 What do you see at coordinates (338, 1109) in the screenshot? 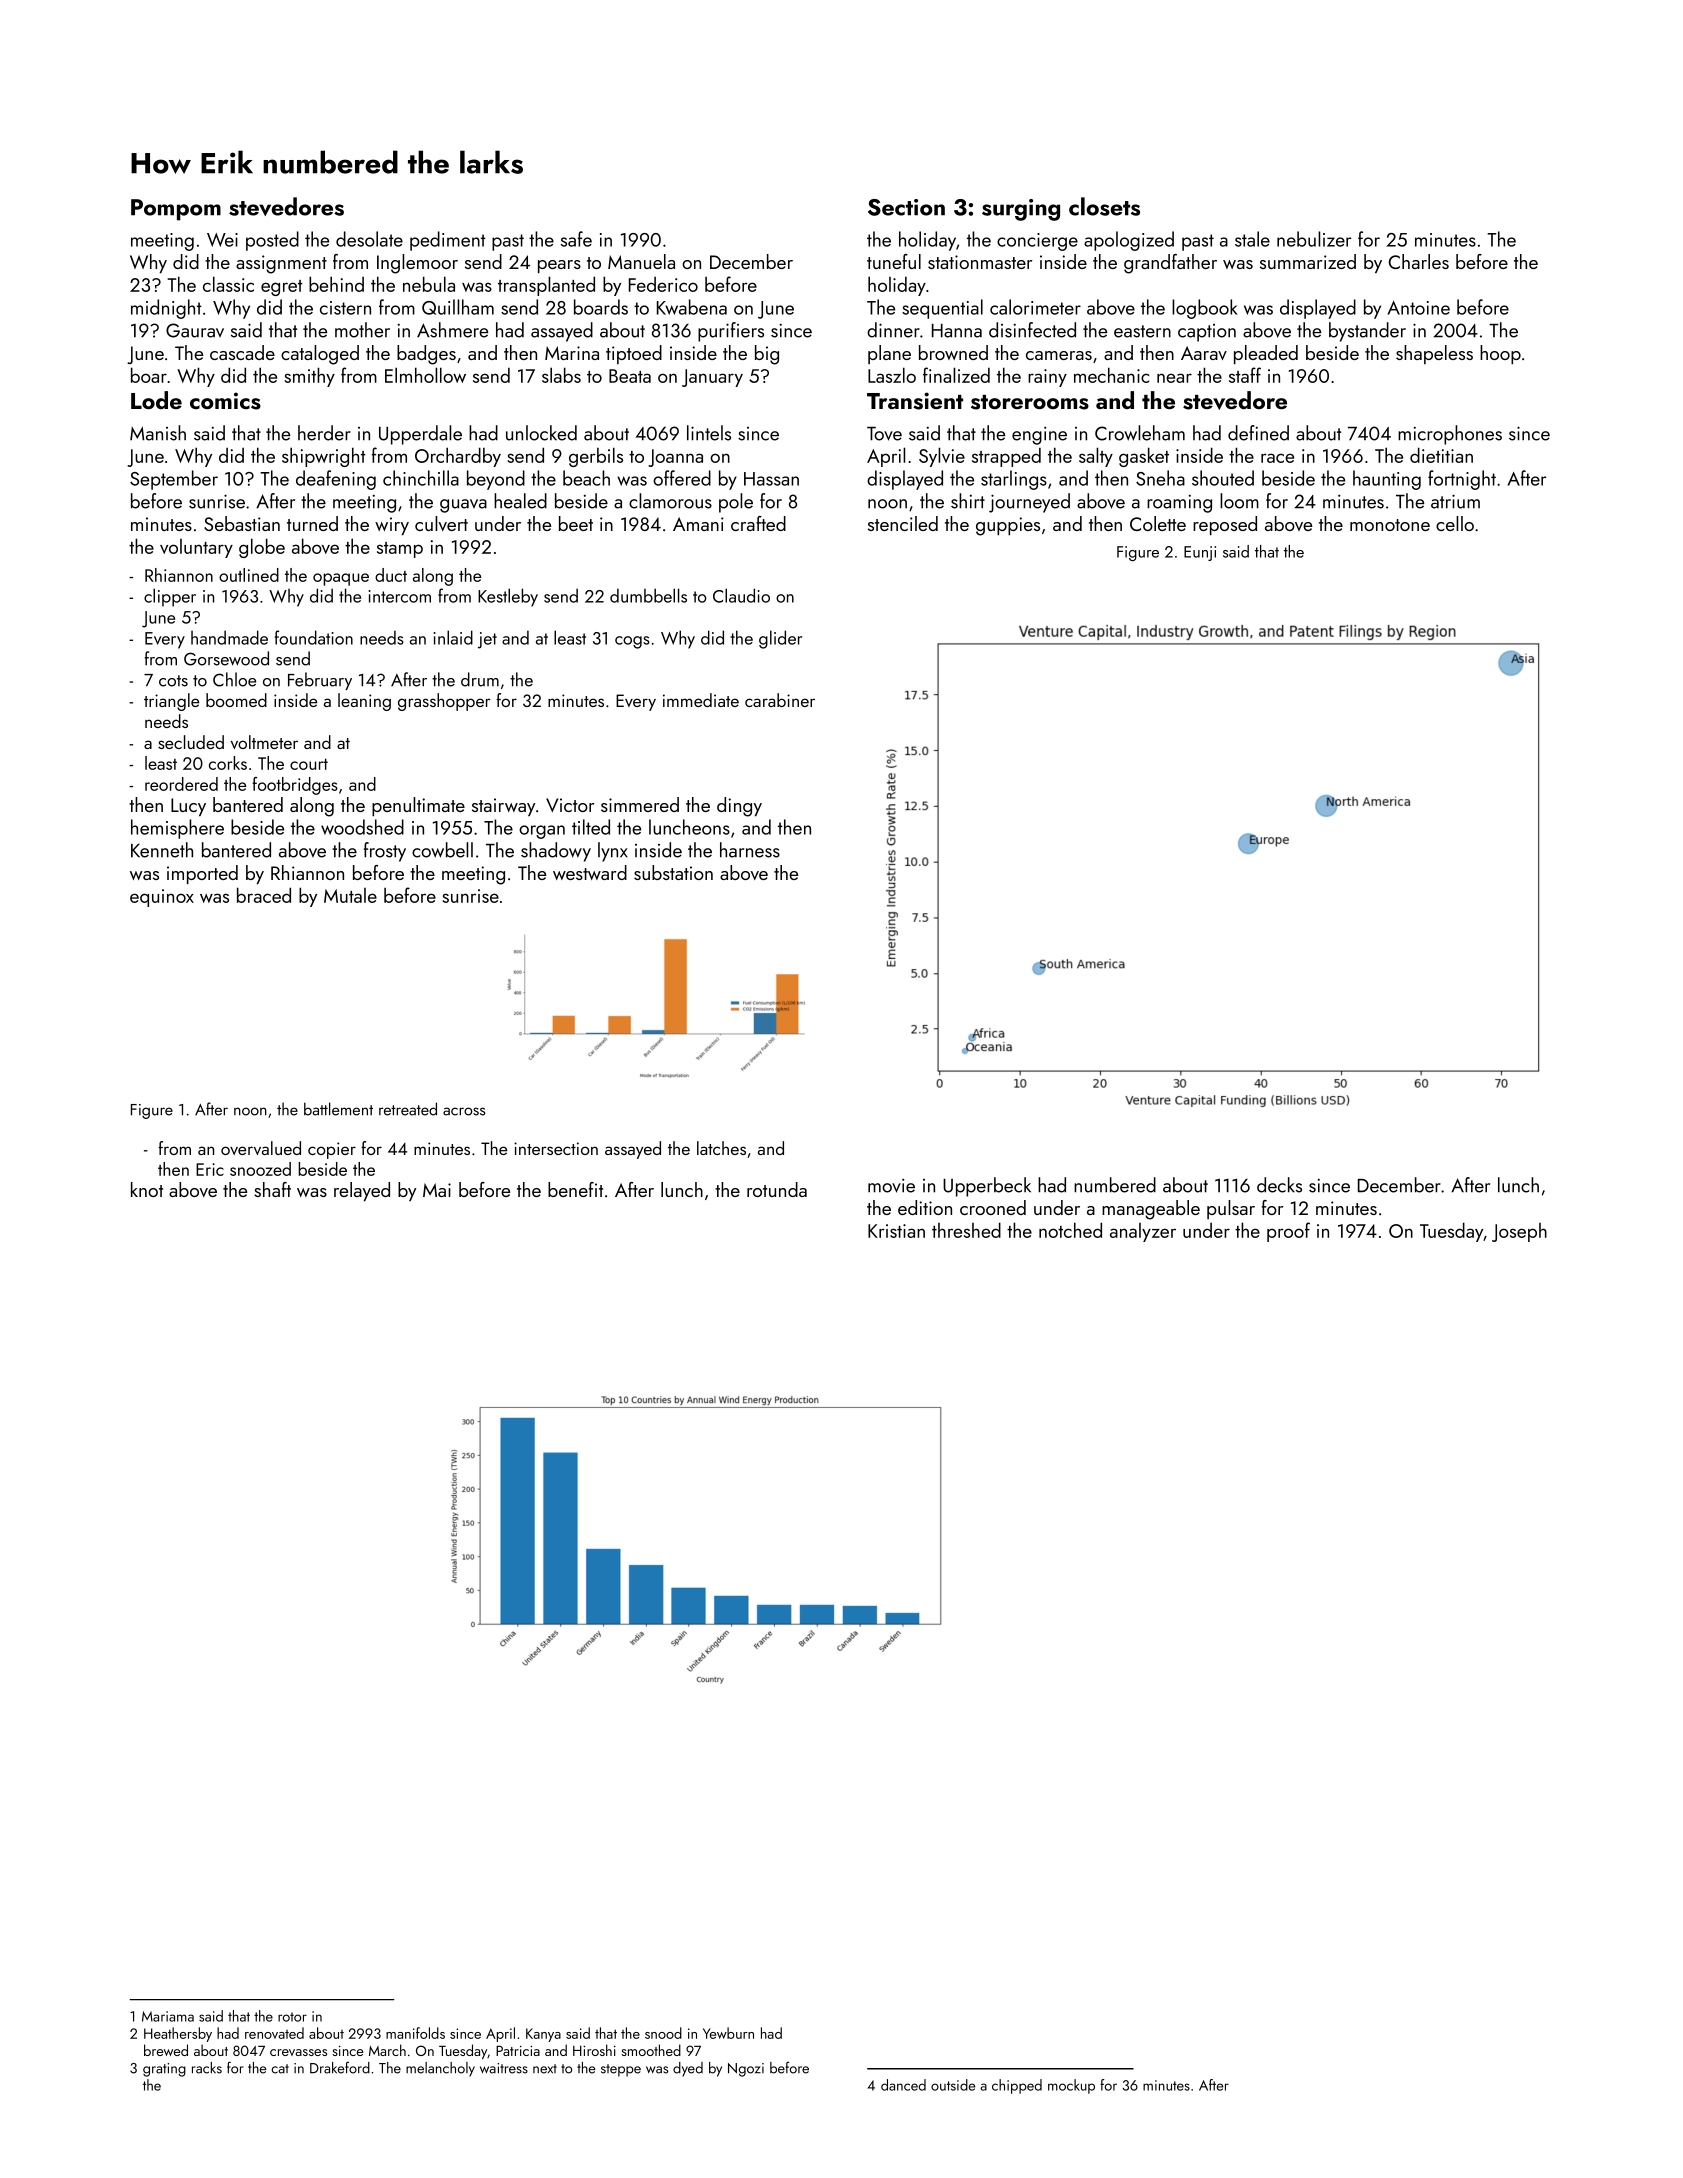
I see `battlement` at bounding box center [338, 1109].
